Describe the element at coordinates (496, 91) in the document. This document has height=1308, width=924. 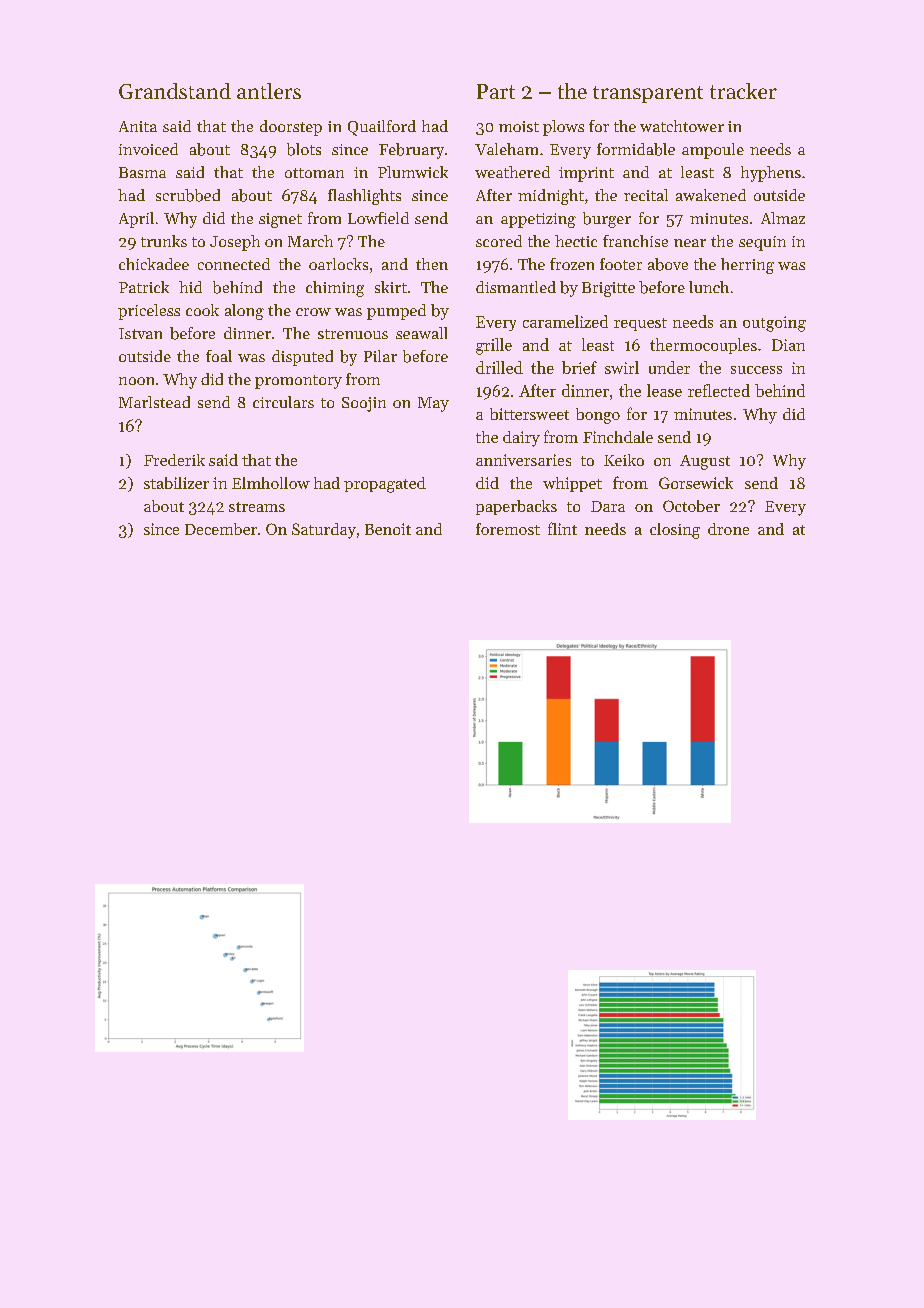
I see `Part` at that location.
